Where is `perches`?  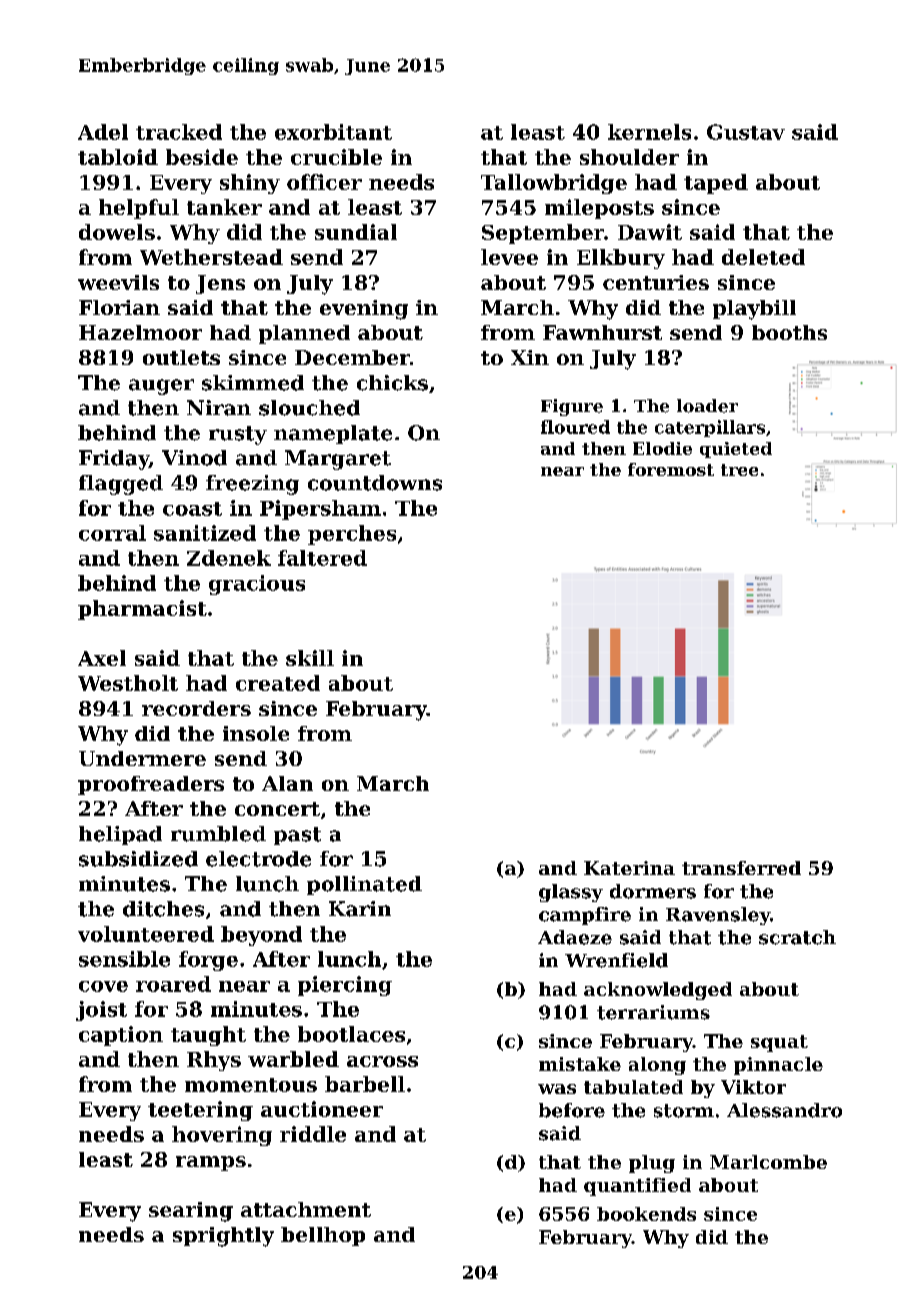 perches is located at coordinates (352, 535).
